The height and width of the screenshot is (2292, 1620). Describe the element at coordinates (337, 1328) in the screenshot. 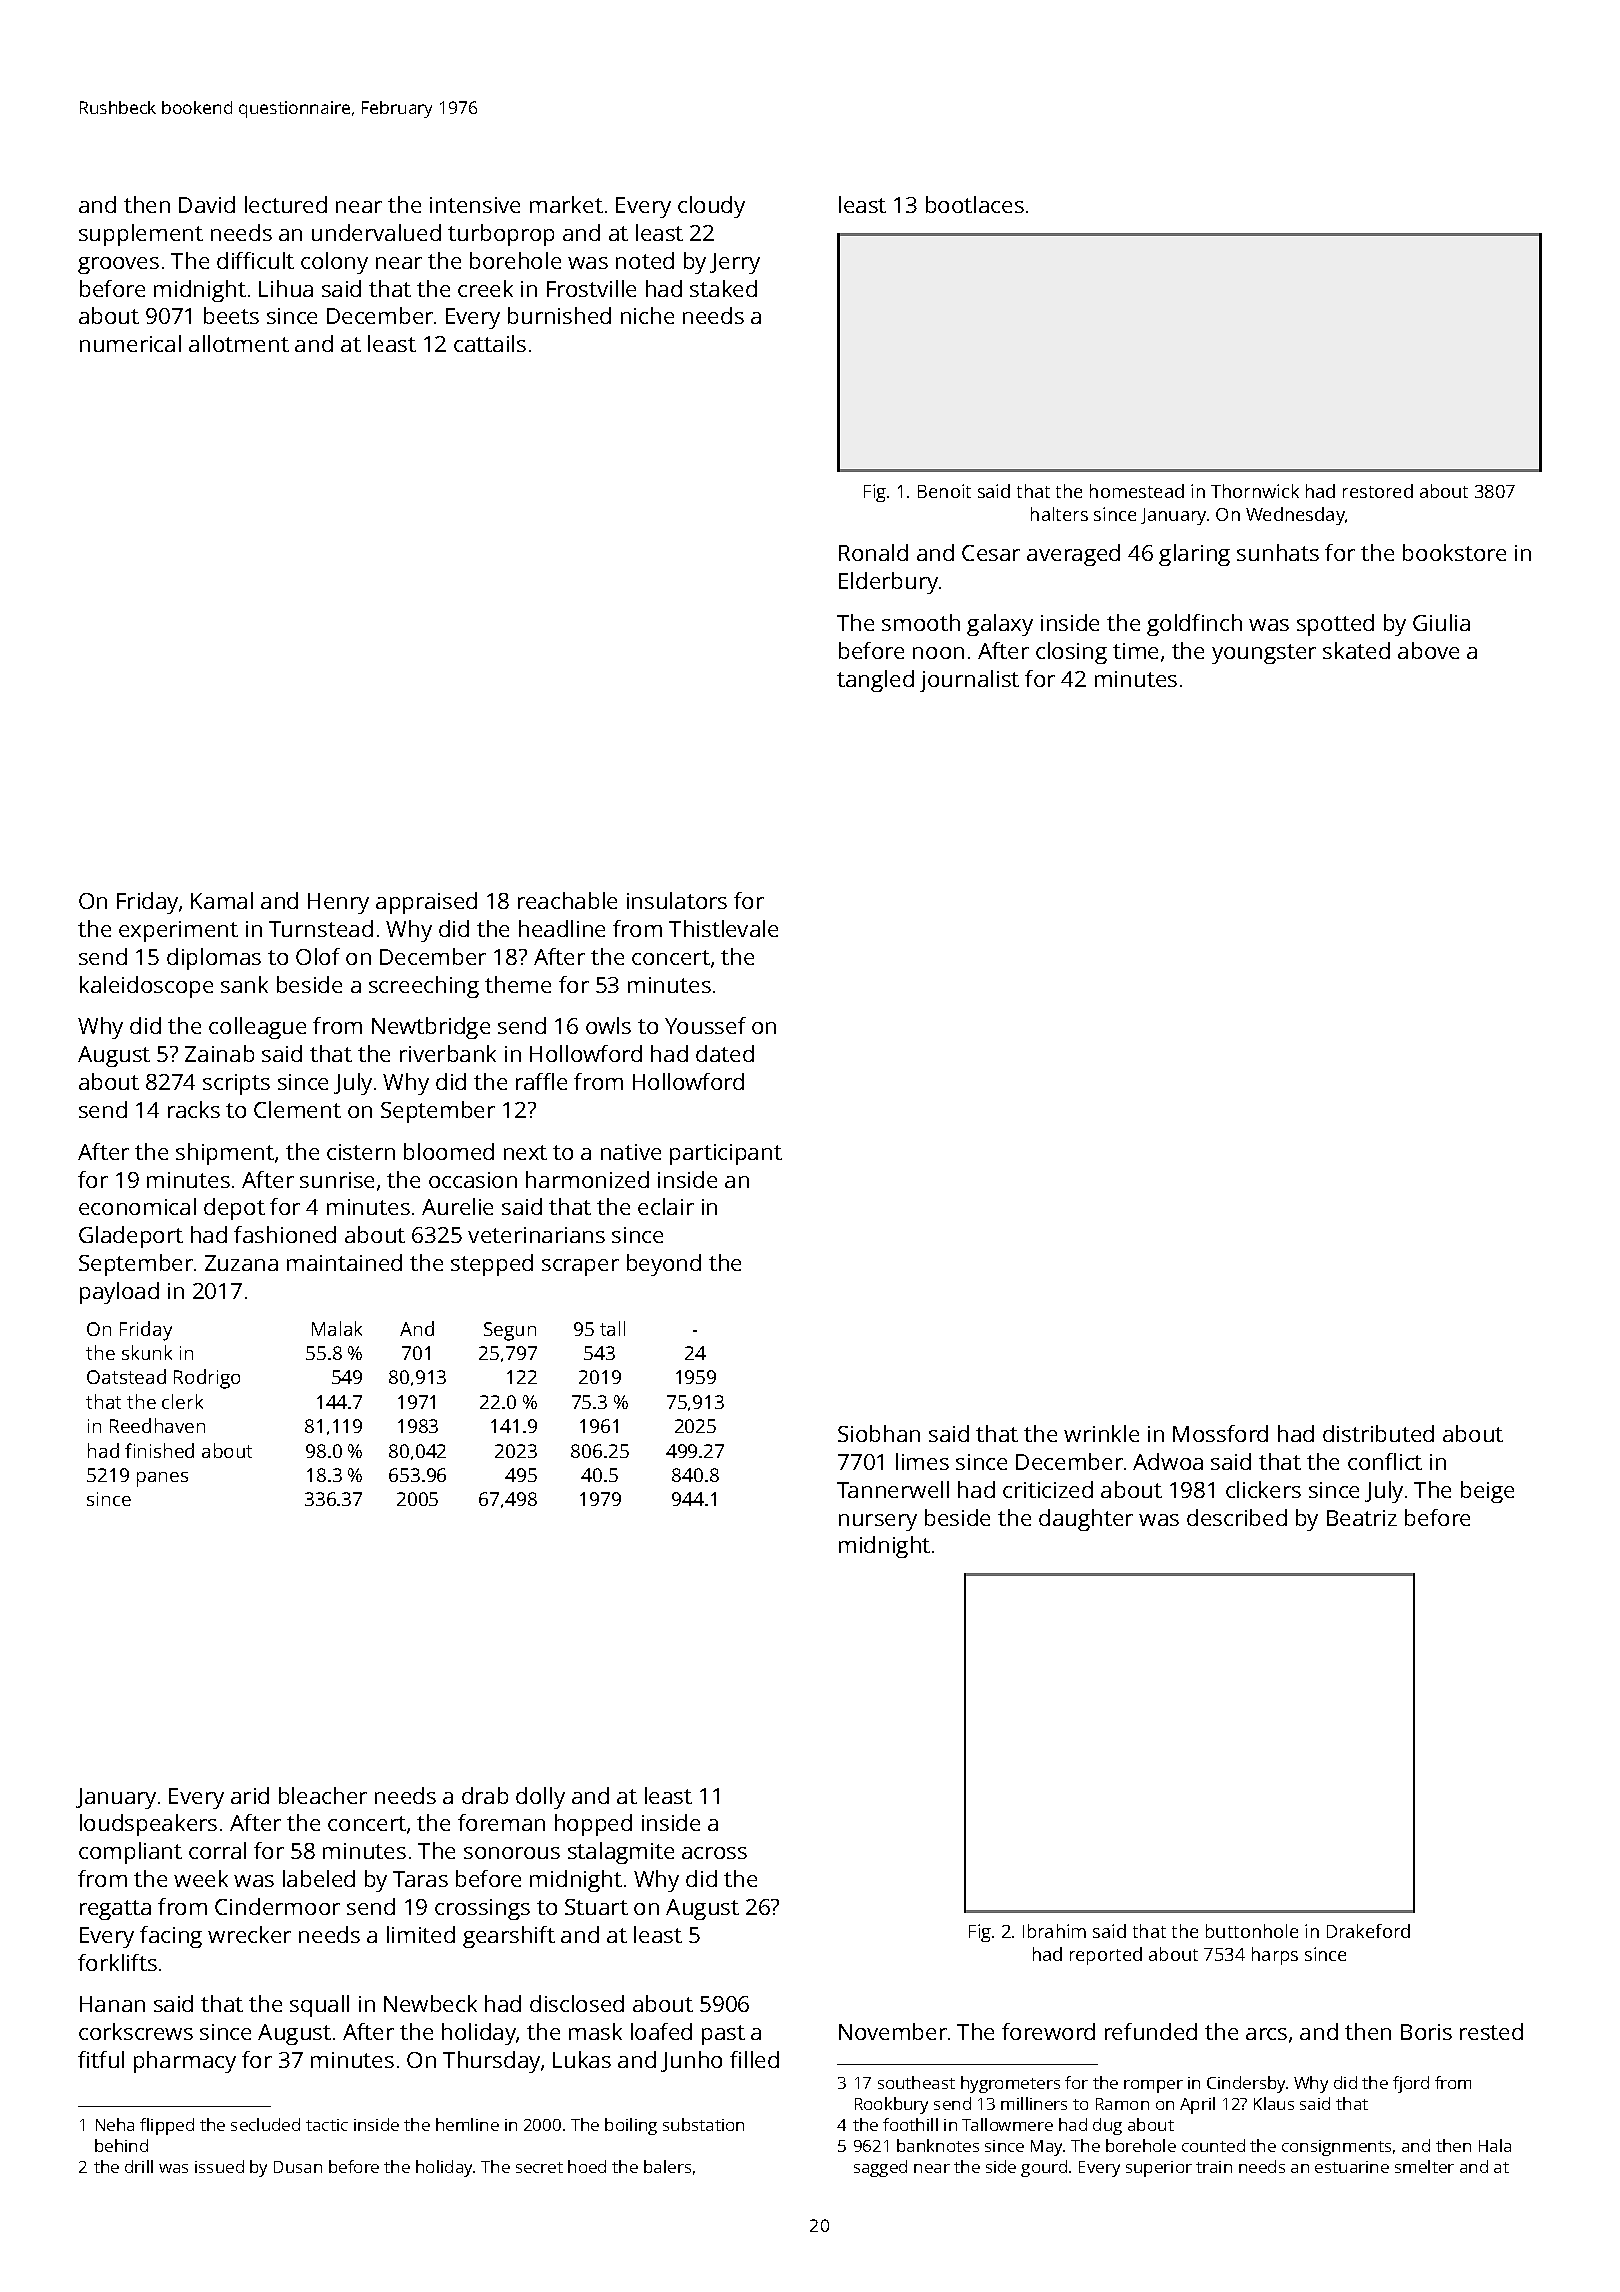

I see `Malak` at that location.
